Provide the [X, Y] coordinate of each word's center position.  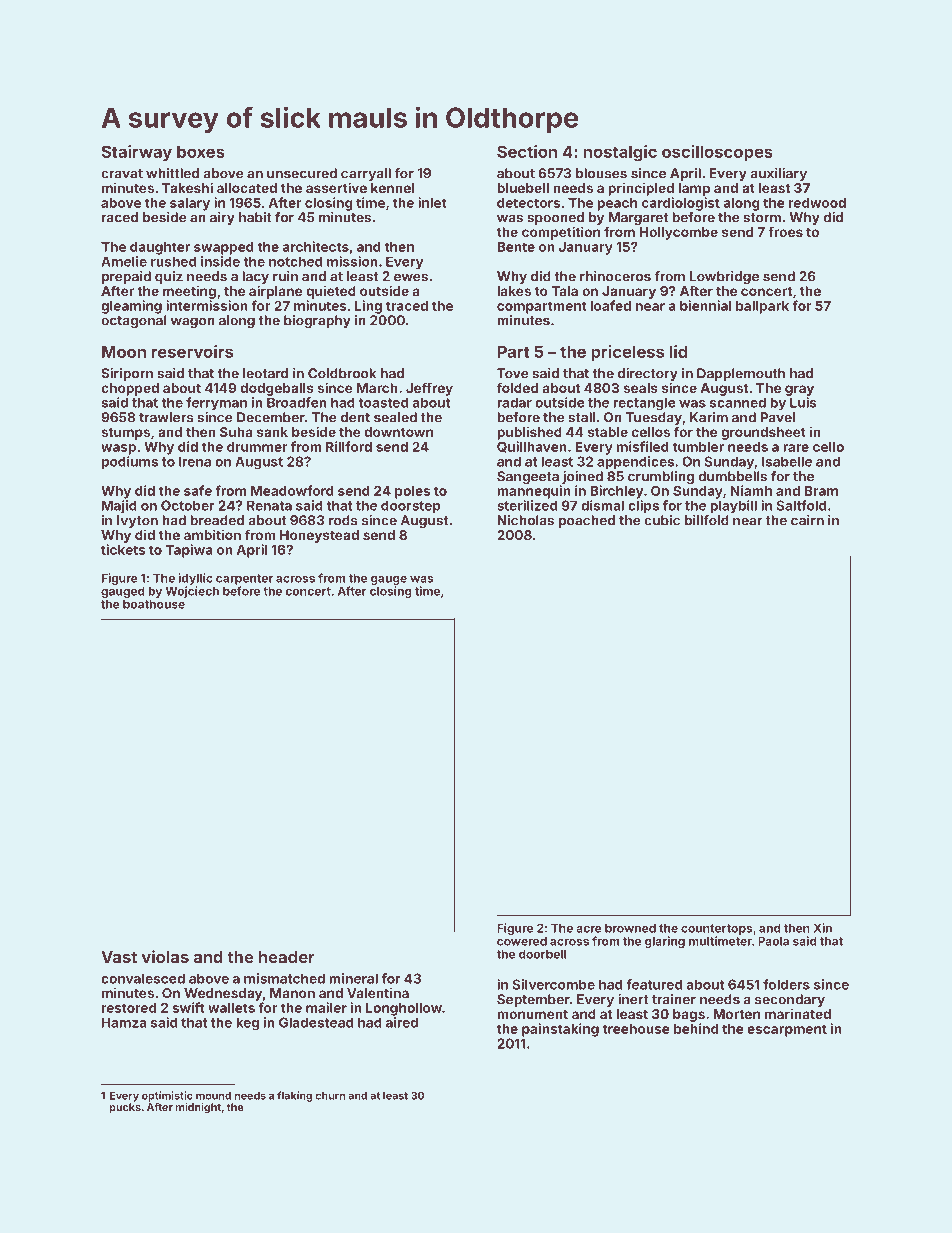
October [188, 505]
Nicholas [525, 520]
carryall [366, 174]
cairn [807, 520]
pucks [125, 1108]
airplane [275, 292]
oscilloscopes [717, 153]
